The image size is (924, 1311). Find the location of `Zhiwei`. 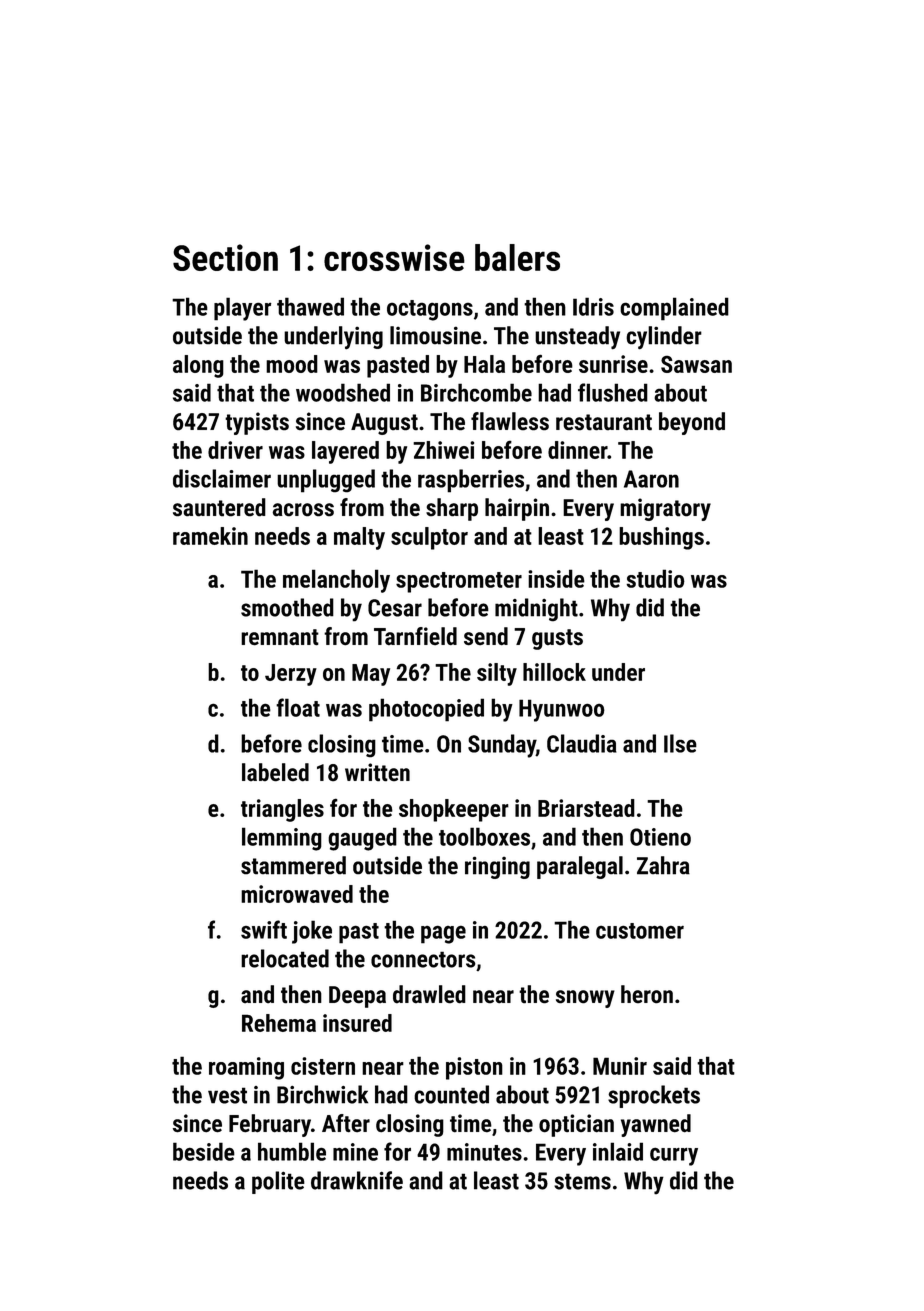

Zhiwei is located at coordinates (443, 450).
